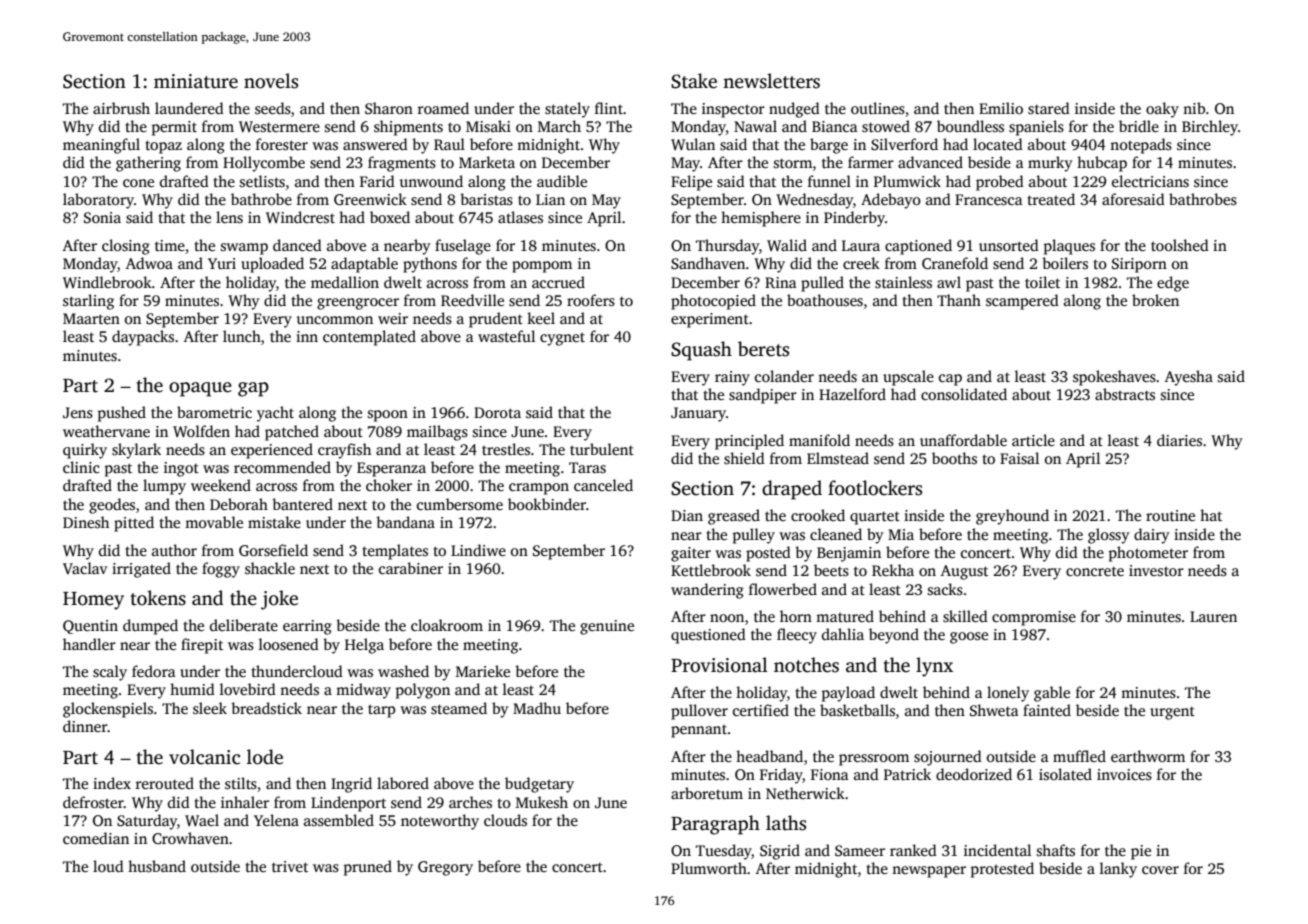  What do you see at coordinates (196, 81) in the image?
I see `miniature` at bounding box center [196, 81].
